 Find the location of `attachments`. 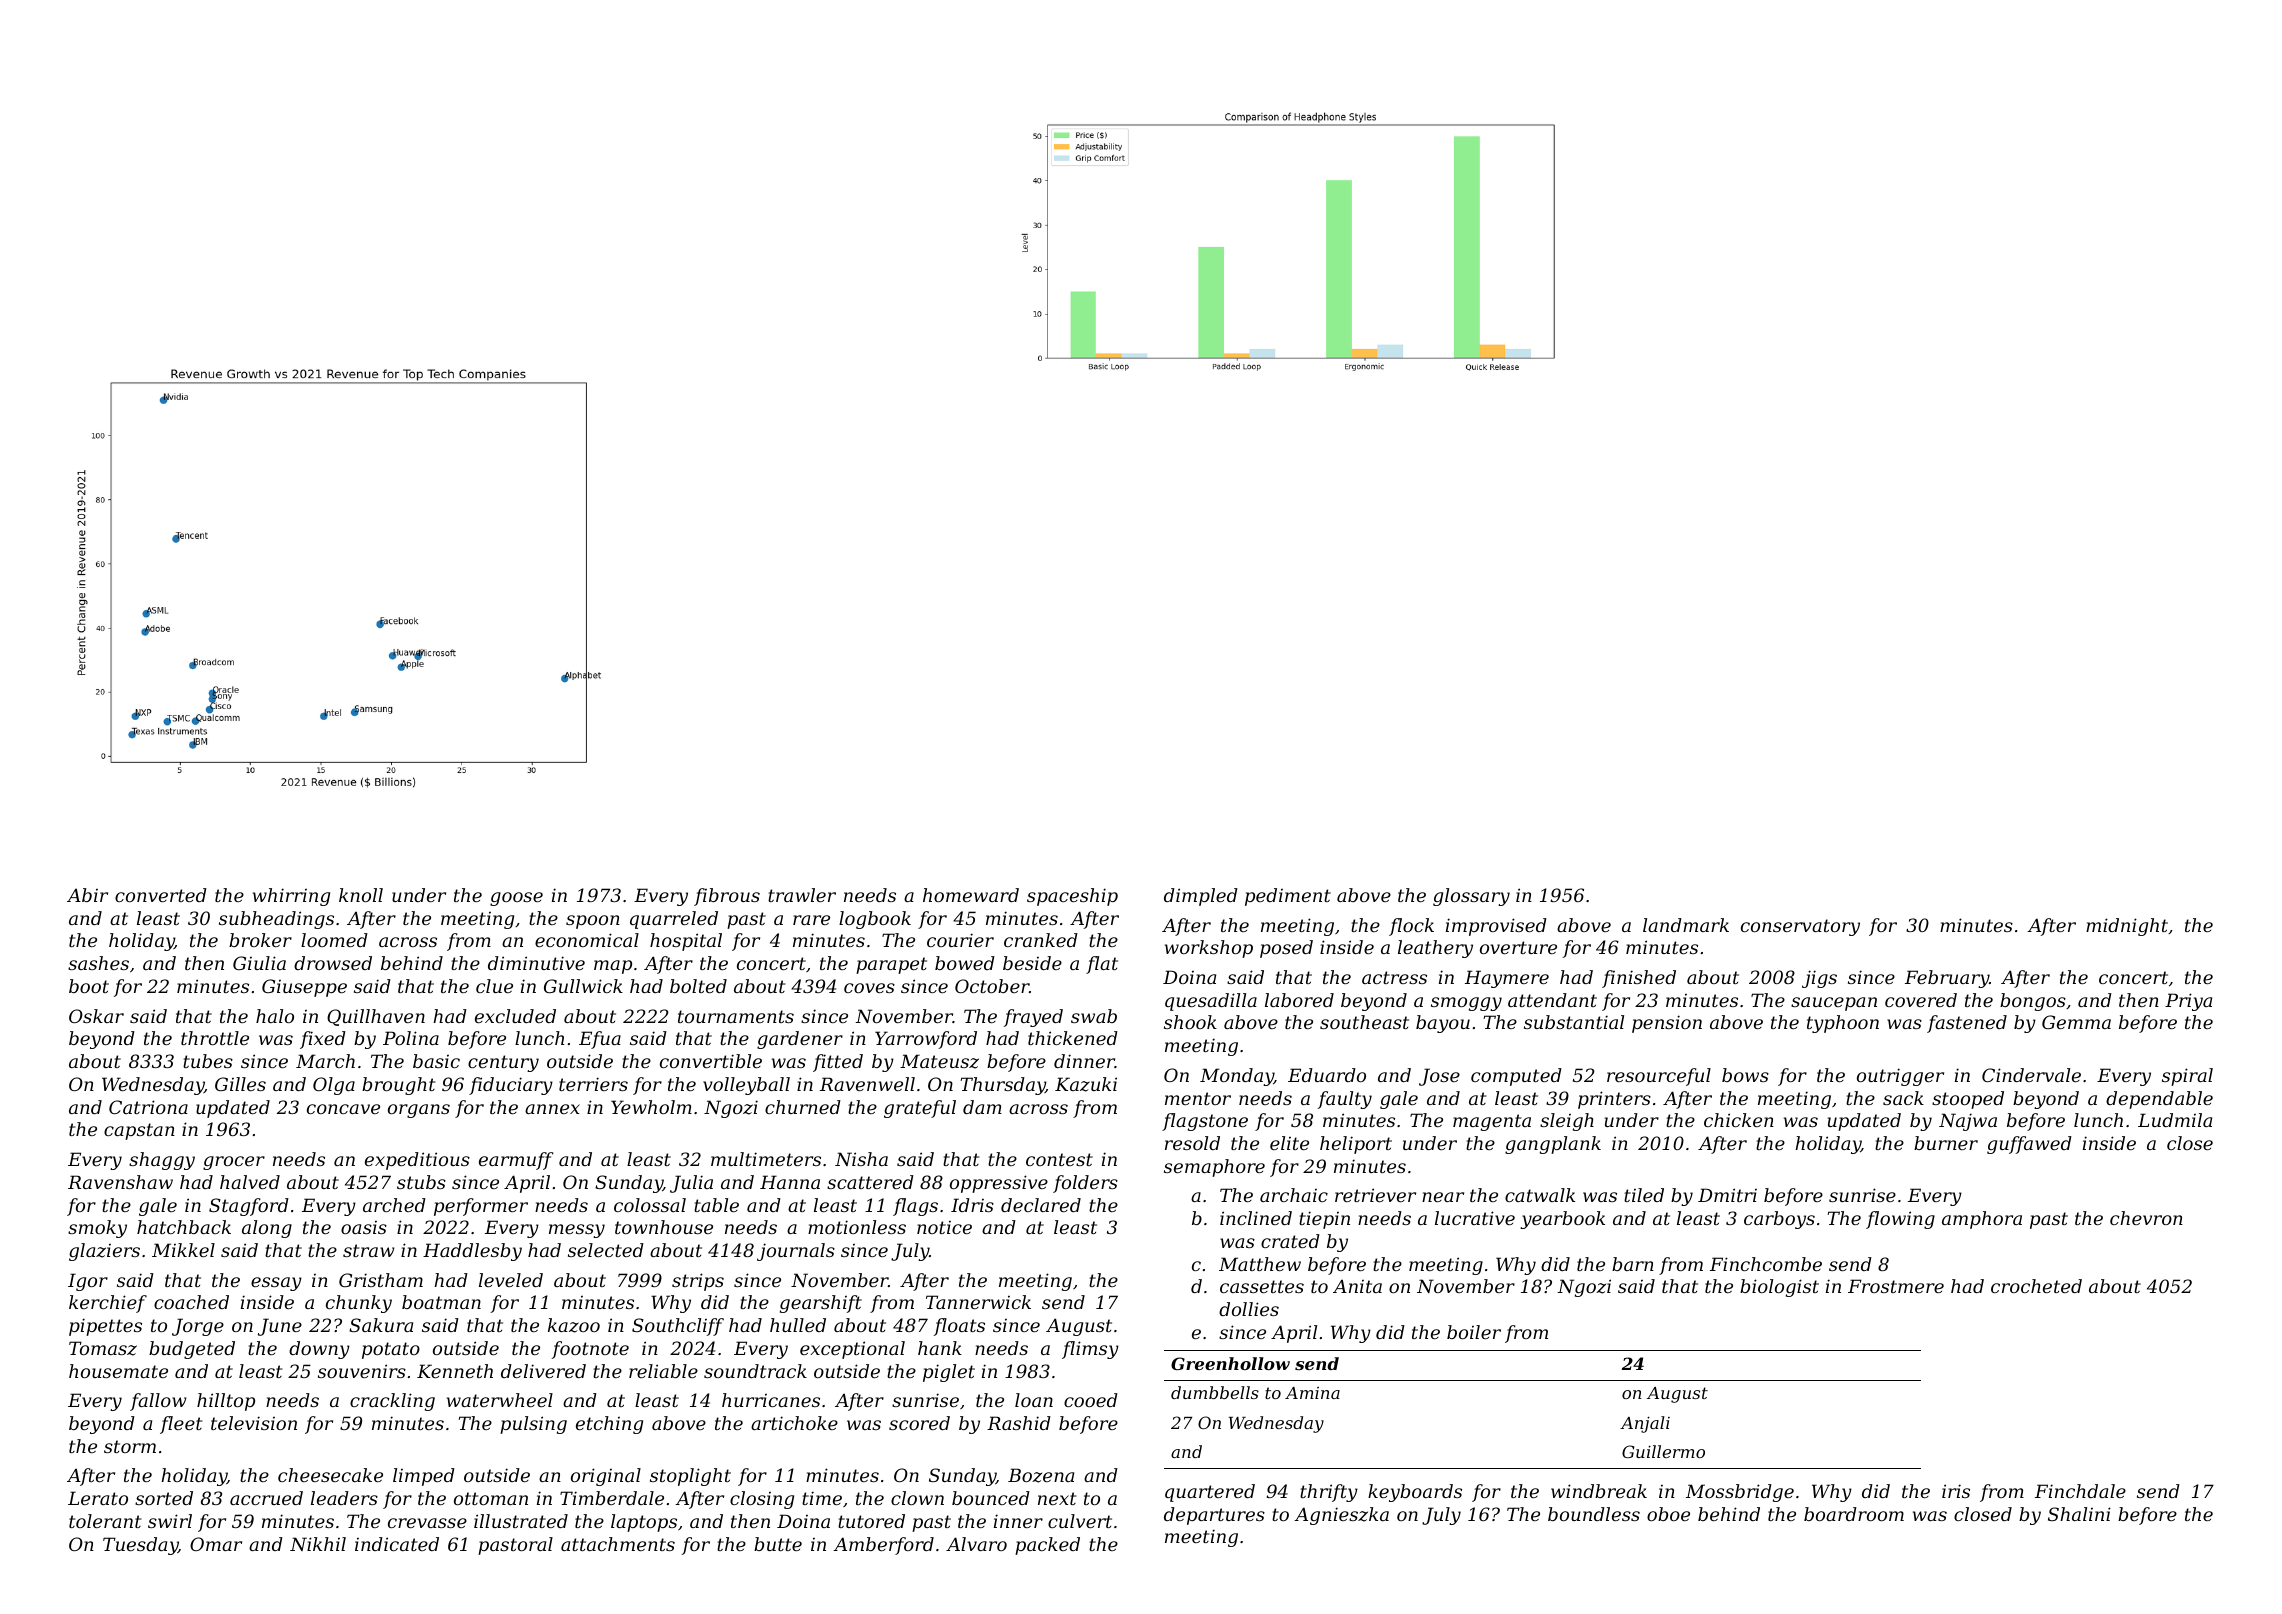

attachments is located at coordinates (618, 1544).
